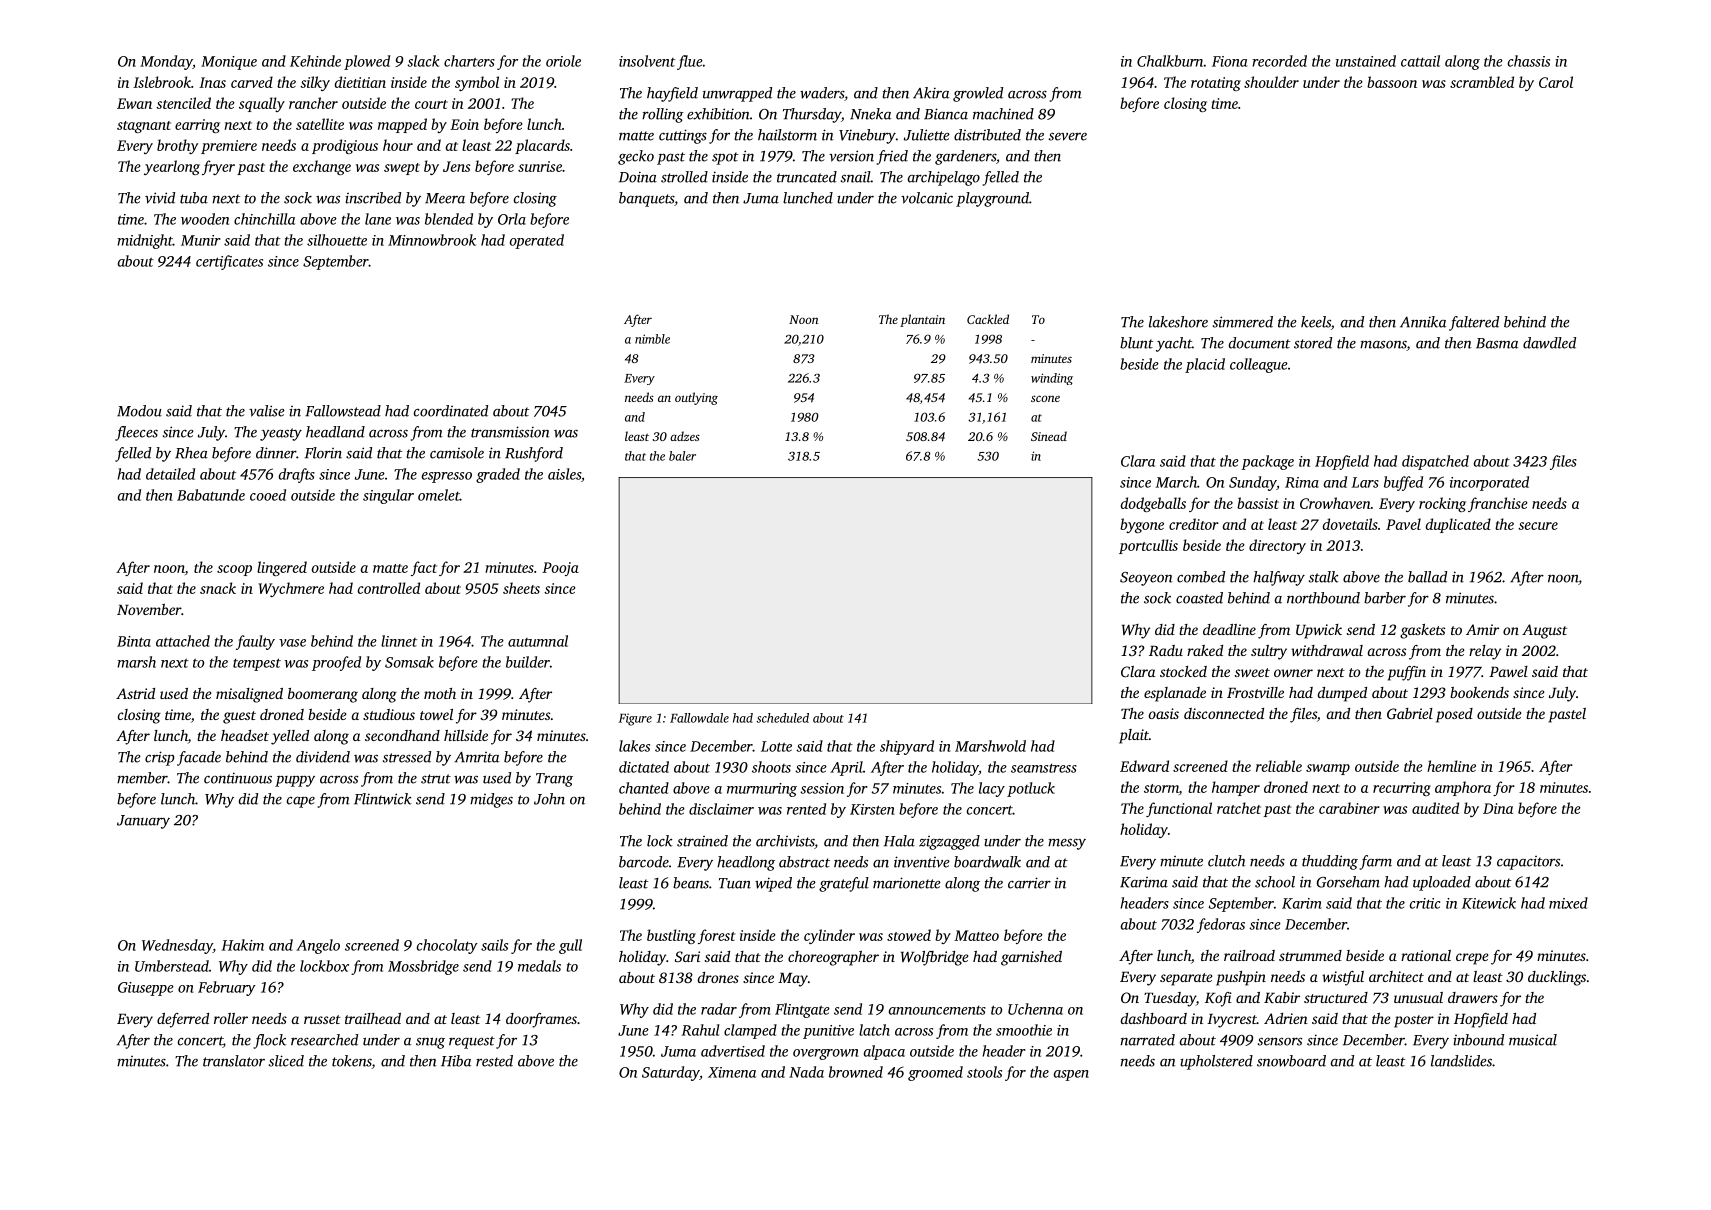 The image size is (1711, 1210). Describe the element at coordinates (143, 822) in the screenshot. I see `January` at that location.
